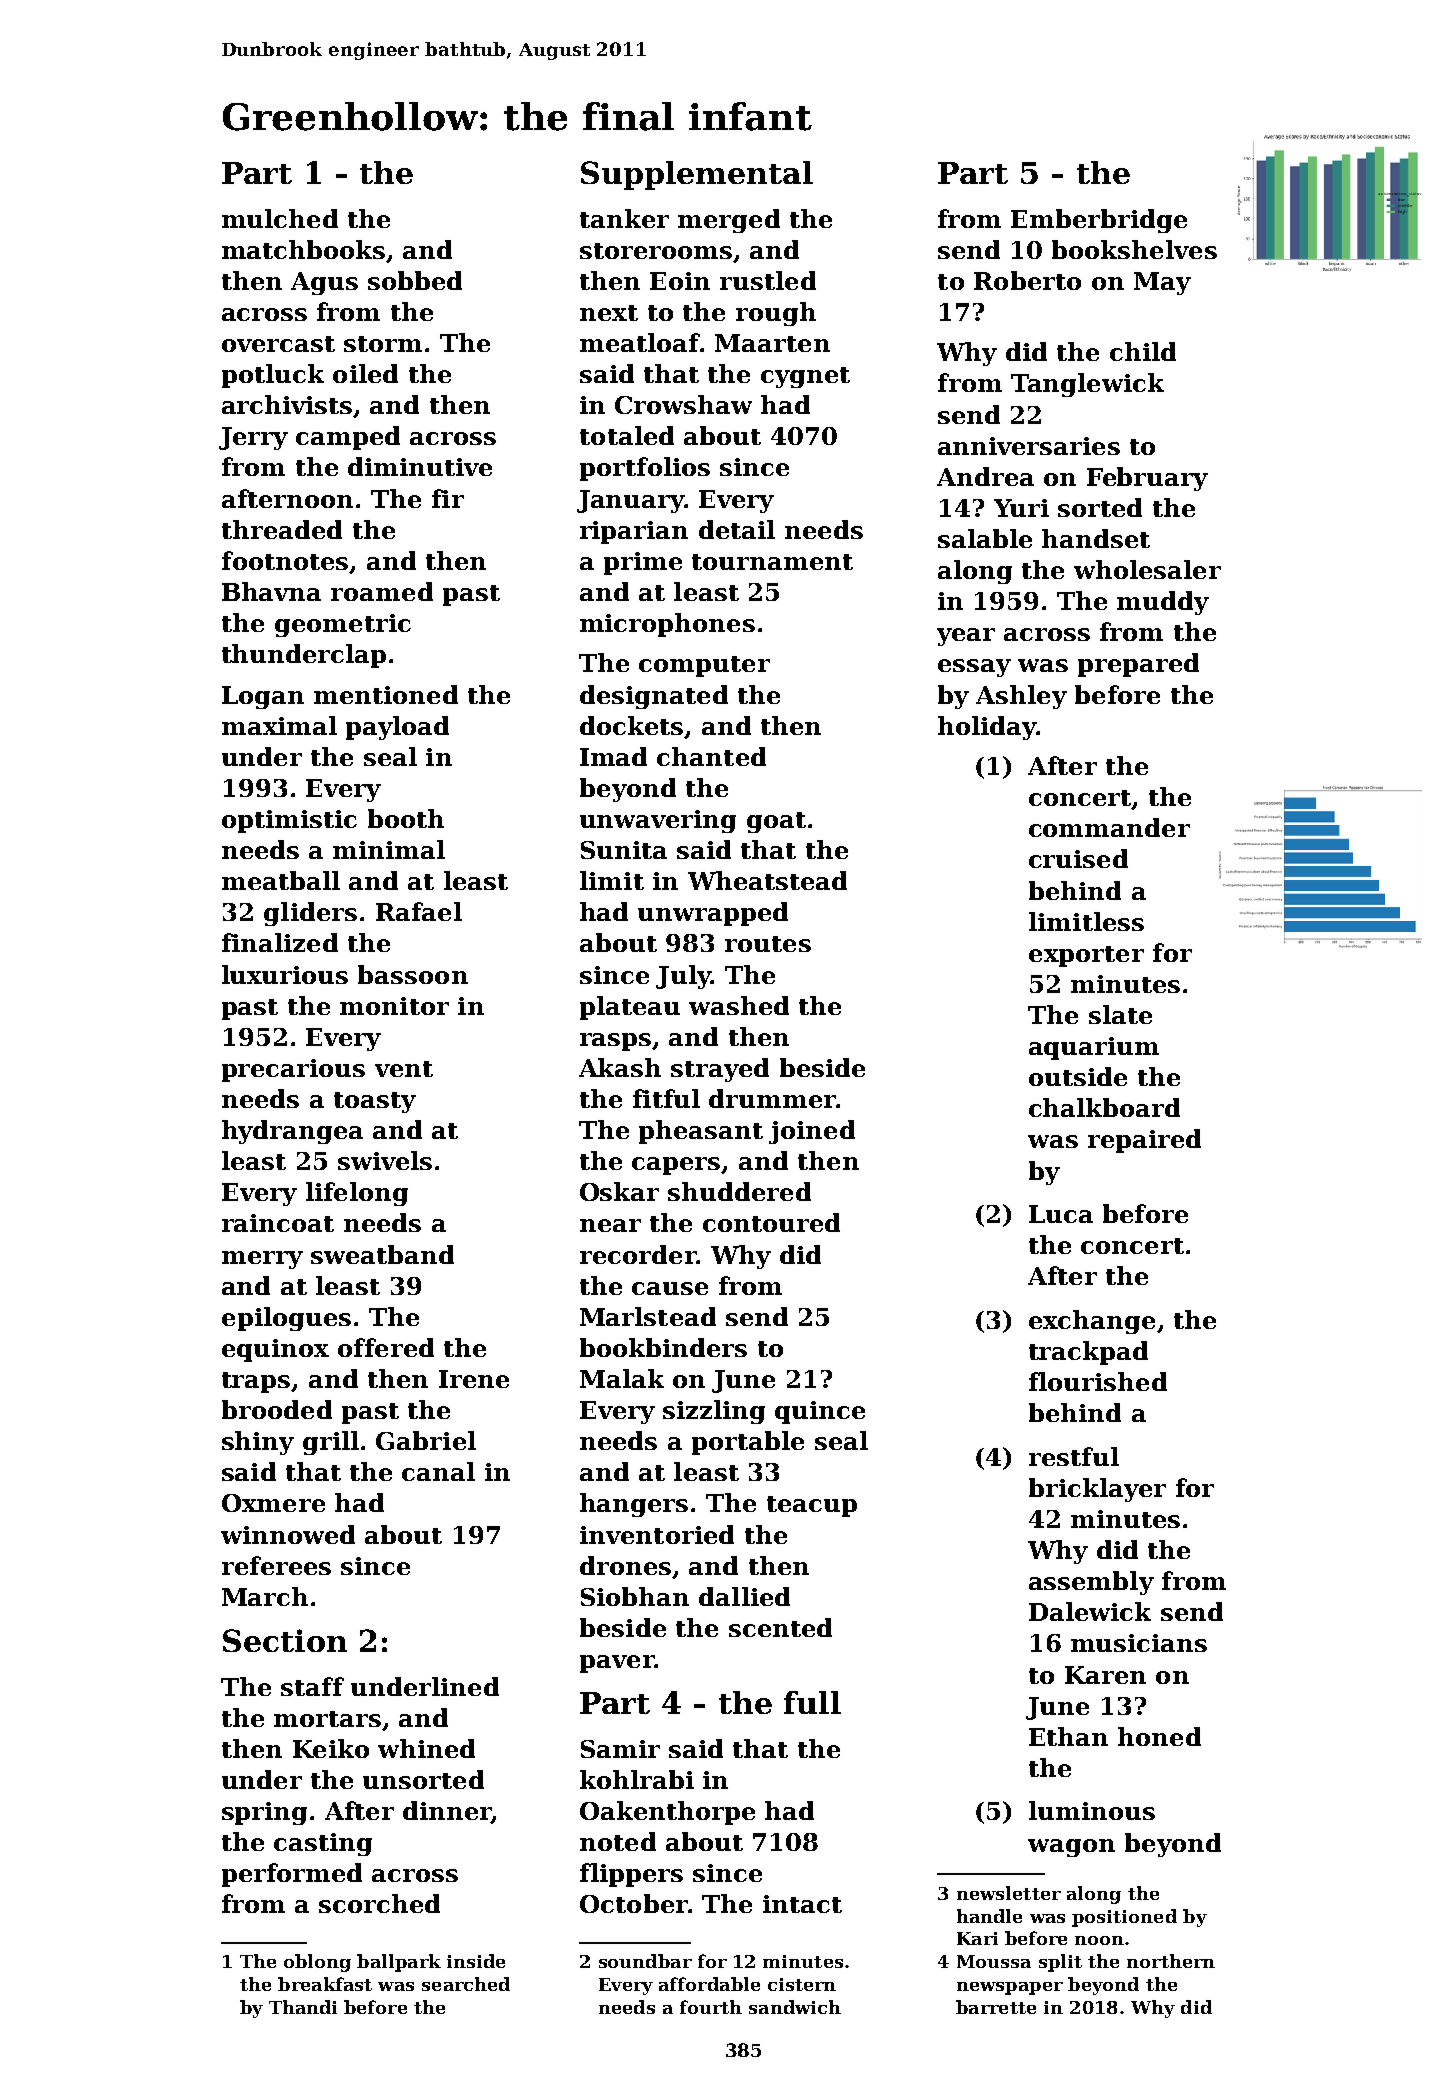 The width and height of the screenshot is (1450, 2100). Describe the element at coordinates (280, 218) in the screenshot. I see `mulched` at that location.
